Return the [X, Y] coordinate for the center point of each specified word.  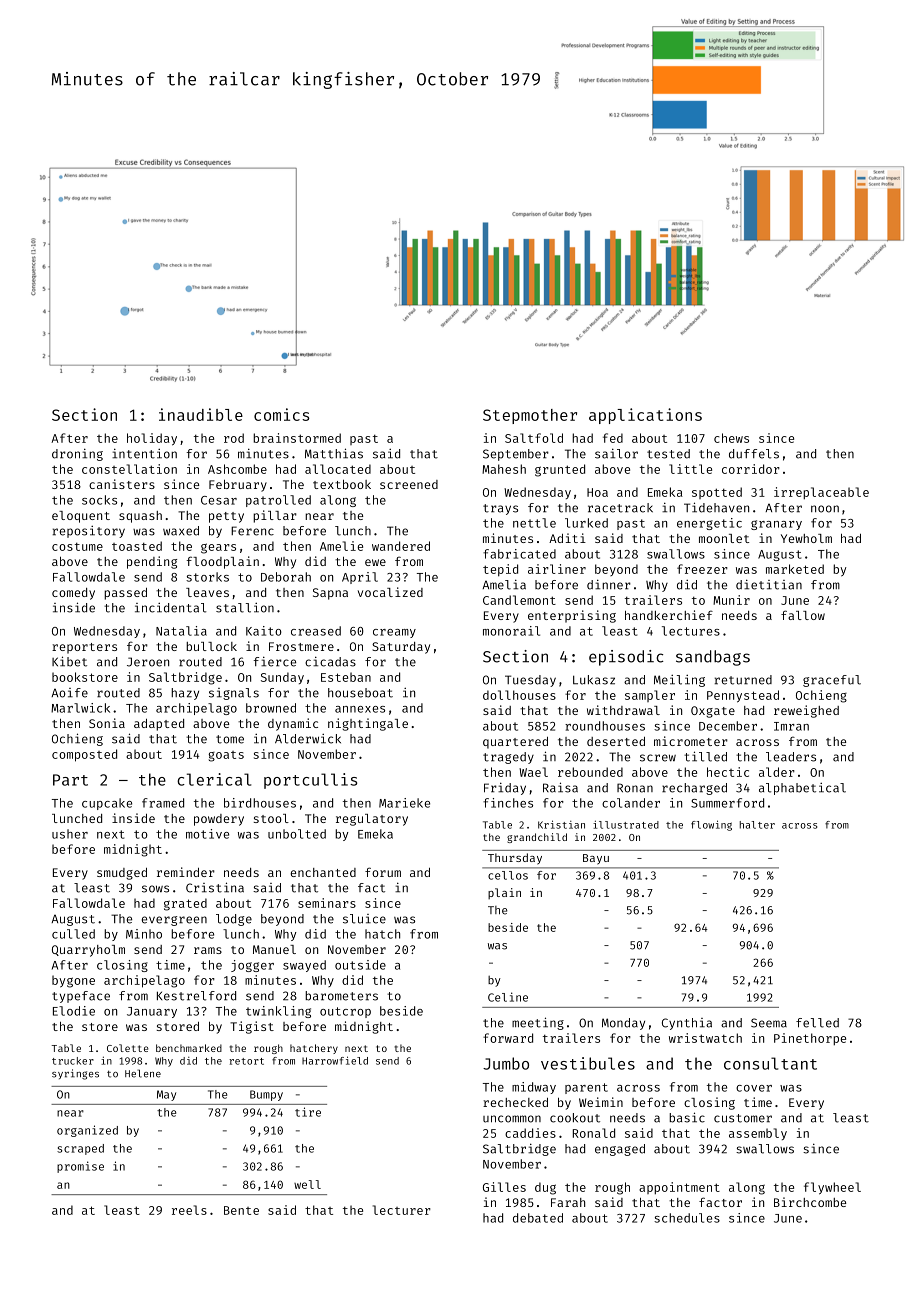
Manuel [274, 949]
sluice [364, 919]
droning [77, 454]
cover [754, 1088]
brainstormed [297, 438]
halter [757, 825]
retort [246, 1061]
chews [731, 438]
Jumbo [506, 1063]
